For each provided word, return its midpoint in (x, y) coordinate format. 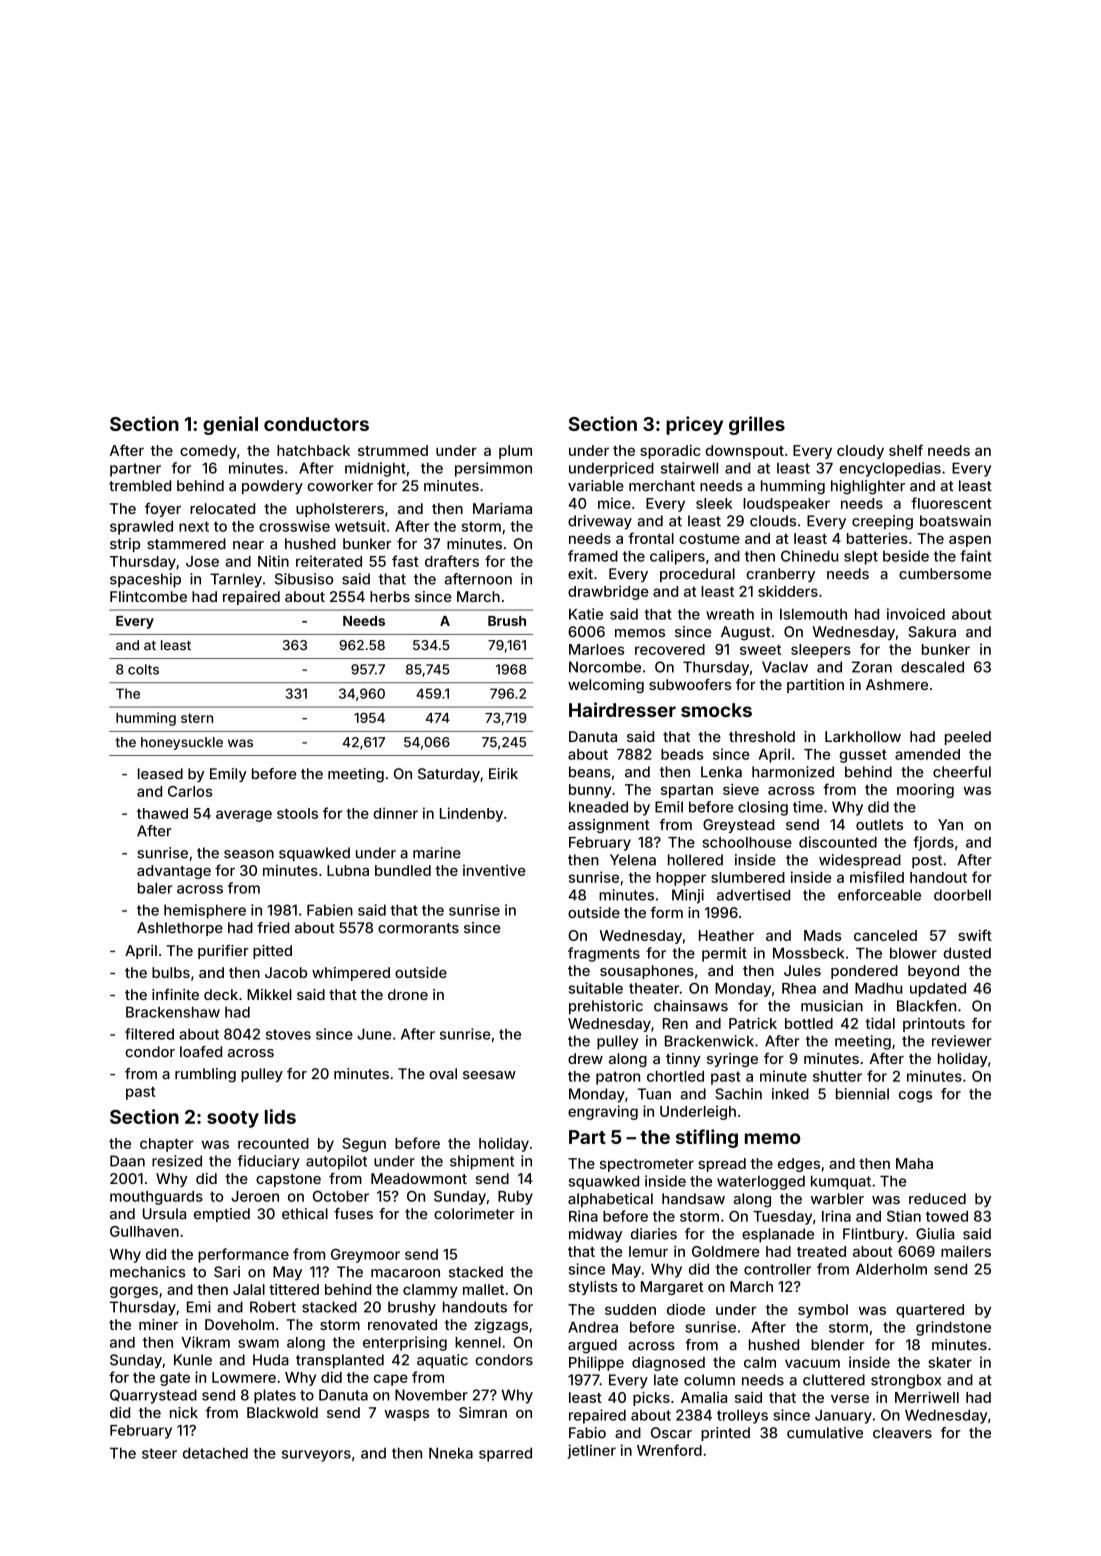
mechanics (147, 1272)
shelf (906, 450)
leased (160, 774)
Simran (483, 1412)
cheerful (962, 772)
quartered (930, 1311)
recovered (670, 649)
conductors (316, 424)
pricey (694, 425)
